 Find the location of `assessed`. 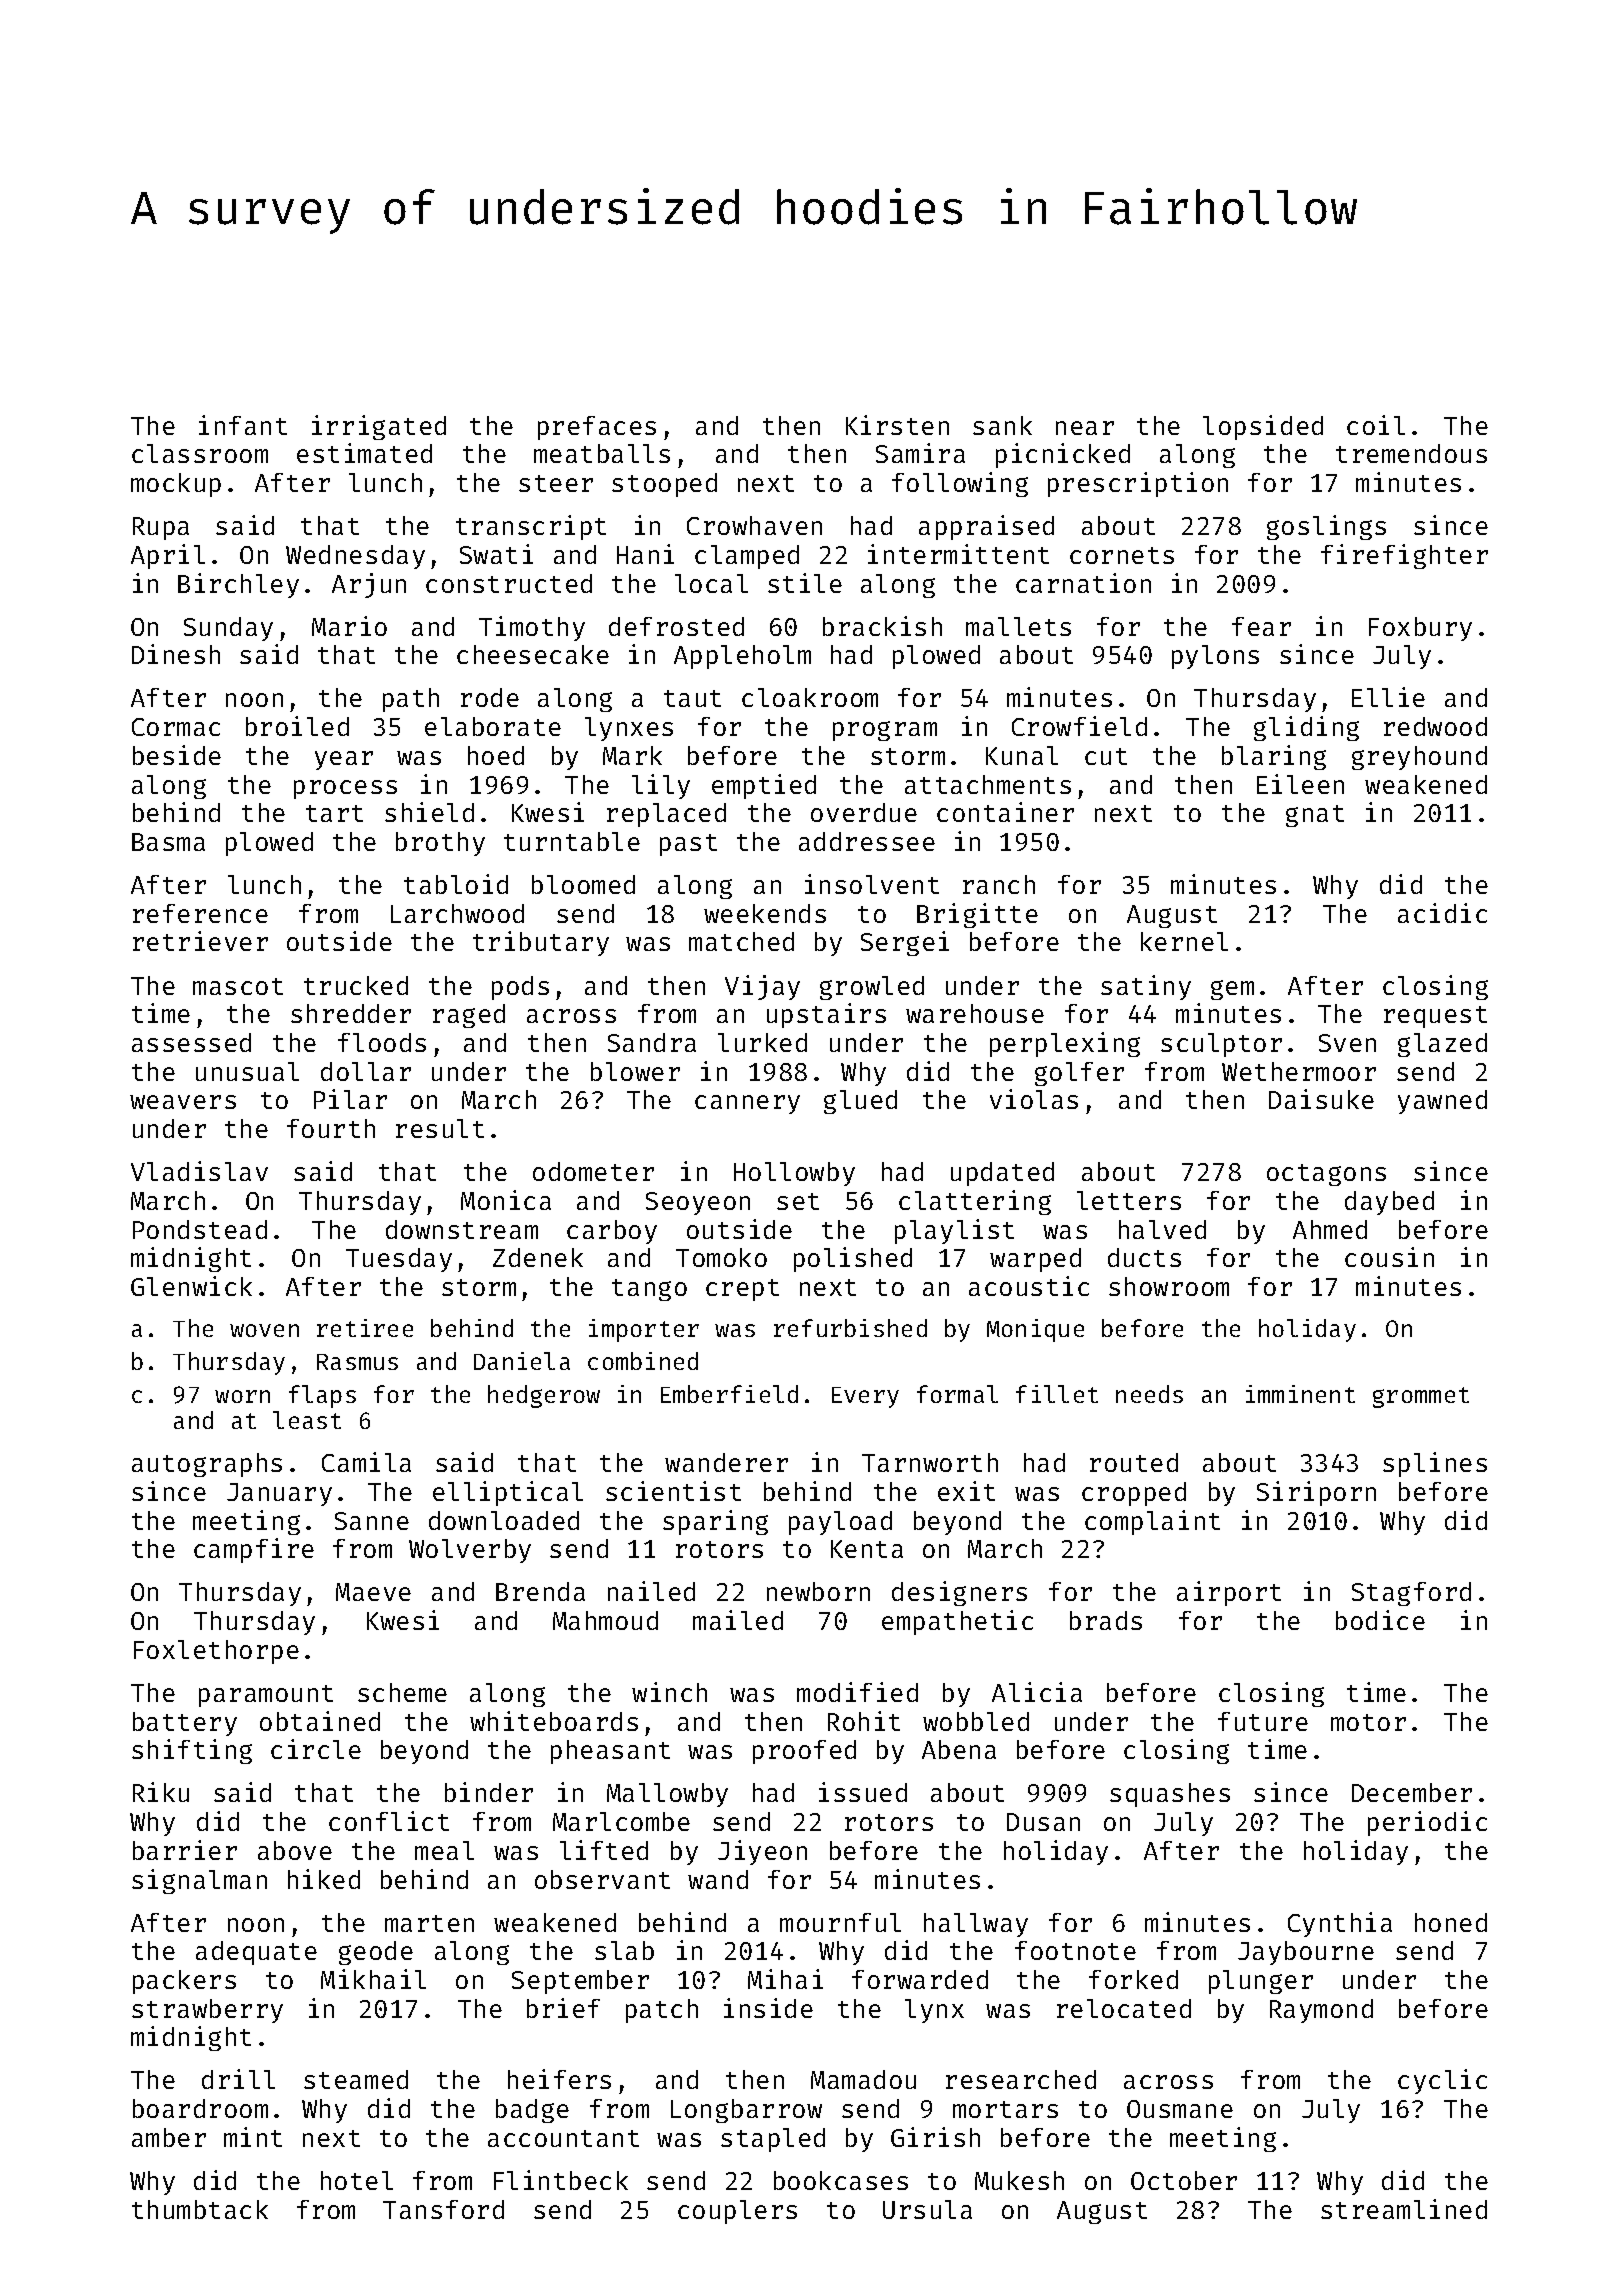

assessed is located at coordinates (191, 1042).
